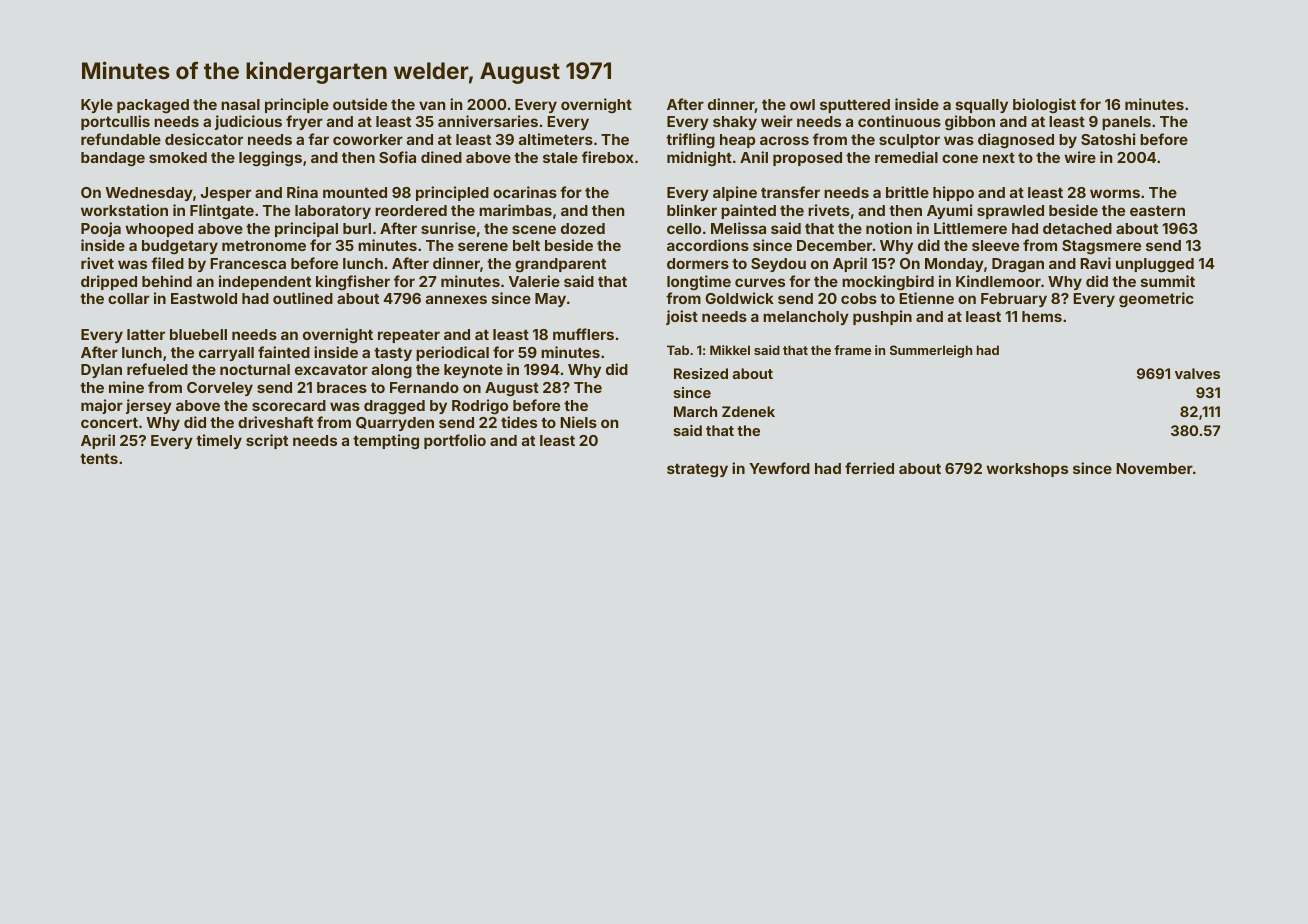 This screenshot has width=1308, height=924. What do you see at coordinates (855, 106) in the screenshot?
I see `sputtered` at bounding box center [855, 106].
